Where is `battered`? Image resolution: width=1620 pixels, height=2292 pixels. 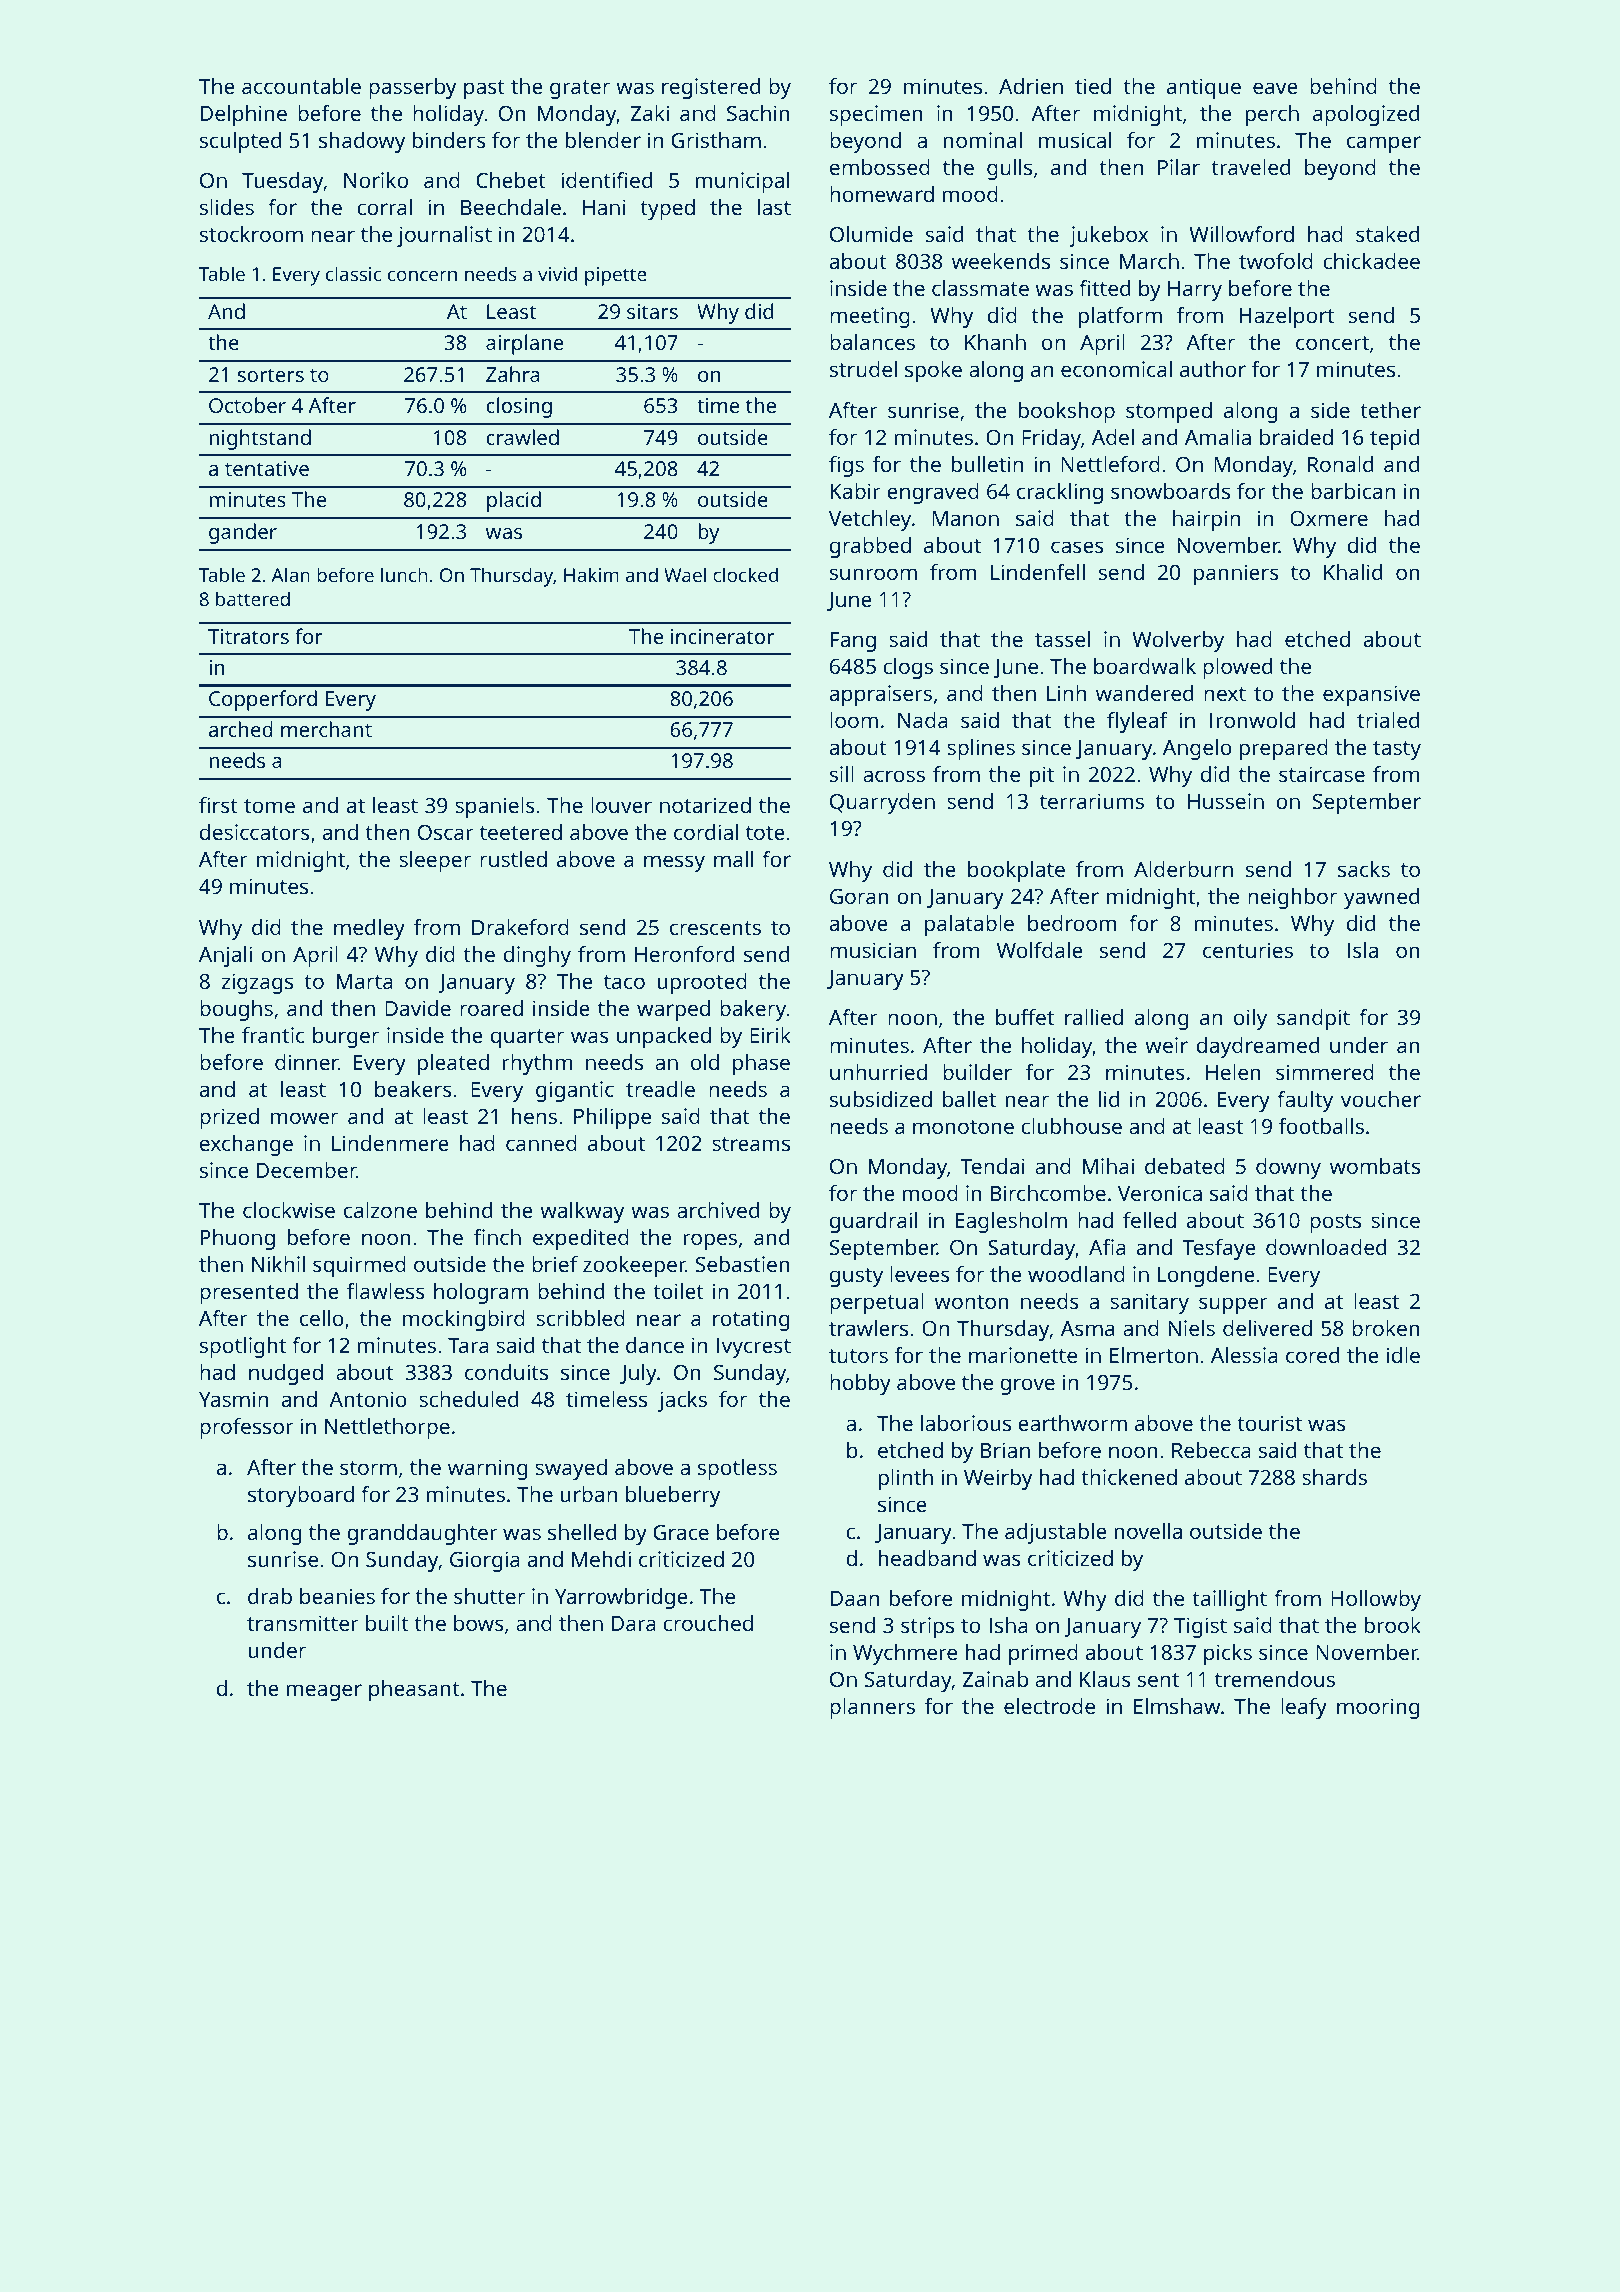 battered is located at coordinates (253, 598).
